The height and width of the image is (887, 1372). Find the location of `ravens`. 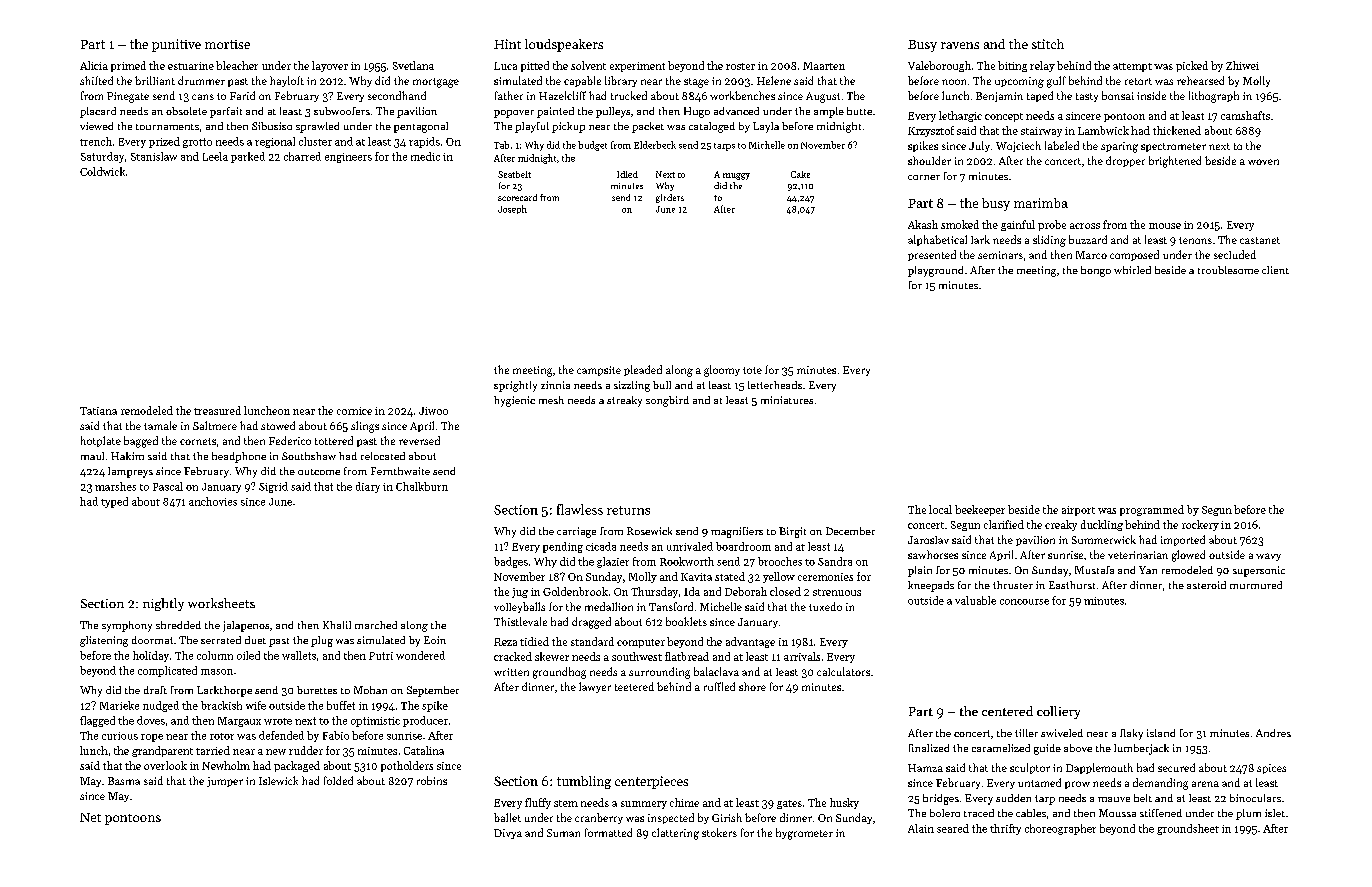

ravens is located at coordinates (960, 45).
